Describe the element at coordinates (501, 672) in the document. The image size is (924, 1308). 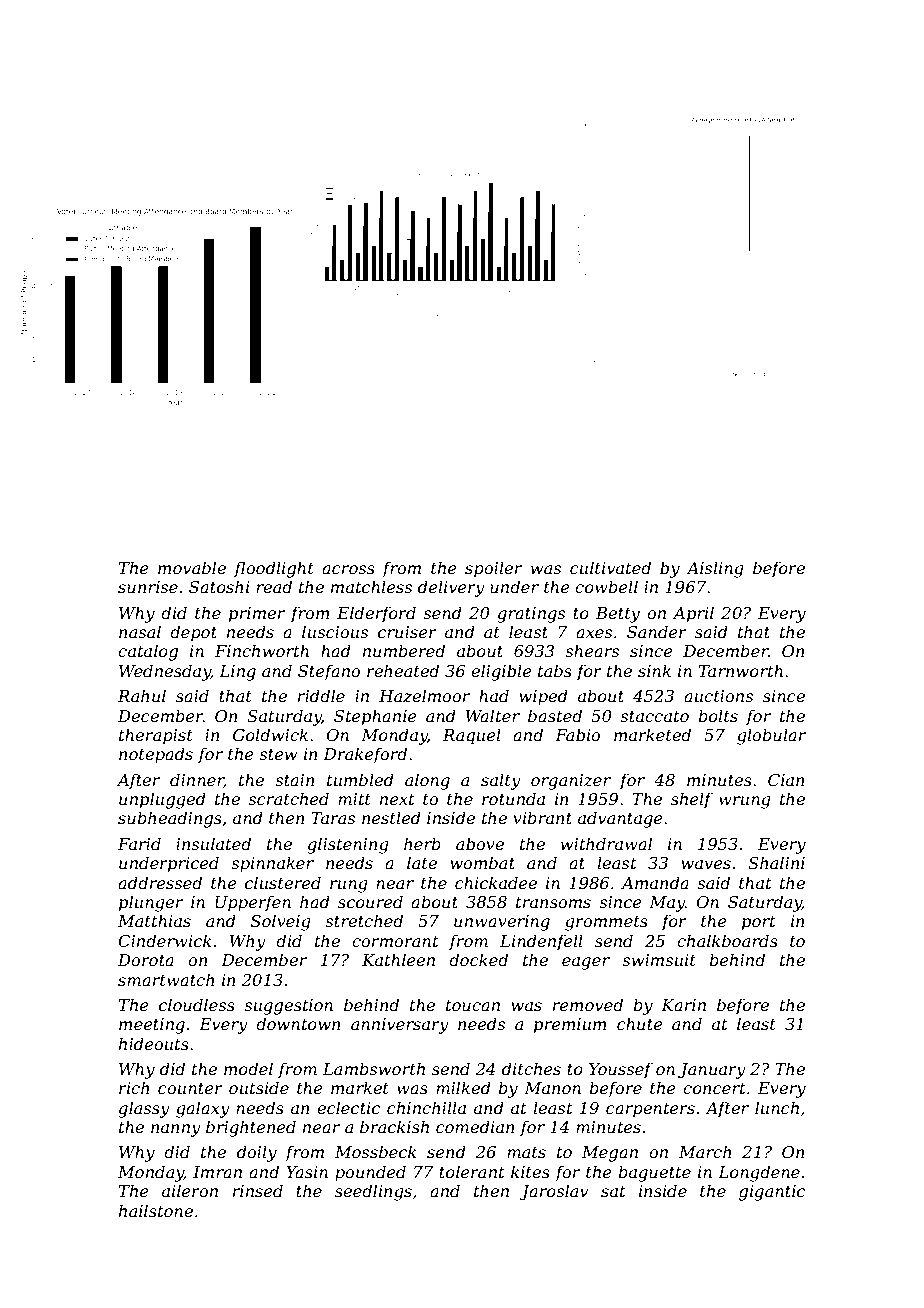
I see `eligible` at that location.
